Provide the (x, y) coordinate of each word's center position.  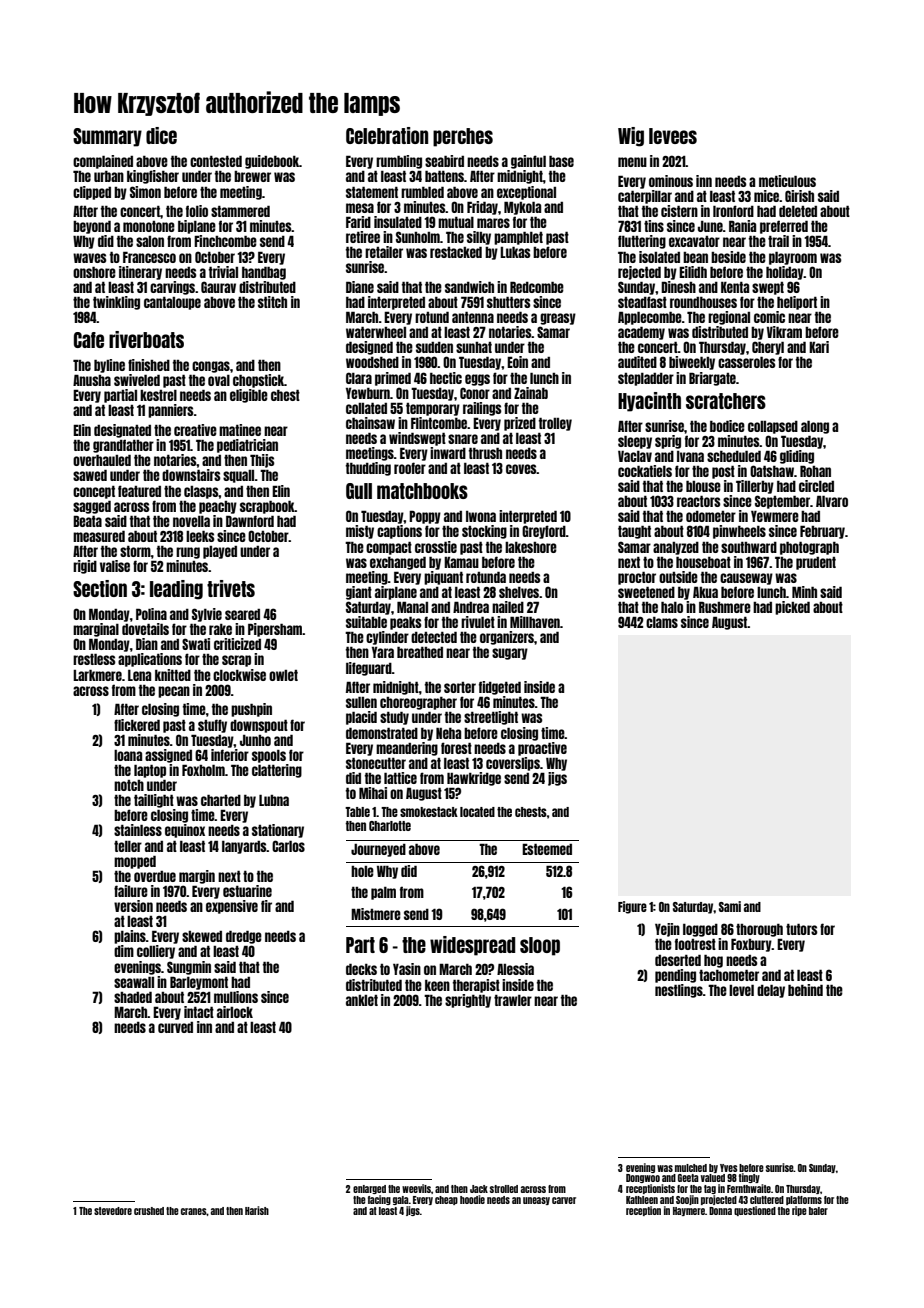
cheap (446, 1200)
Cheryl (768, 348)
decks (361, 969)
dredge (244, 937)
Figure (632, 907)
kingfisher (153, 177)
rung (188, 553)
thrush (485, 453)
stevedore (113, 1211)
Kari (819, 347)
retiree (363, 237)
